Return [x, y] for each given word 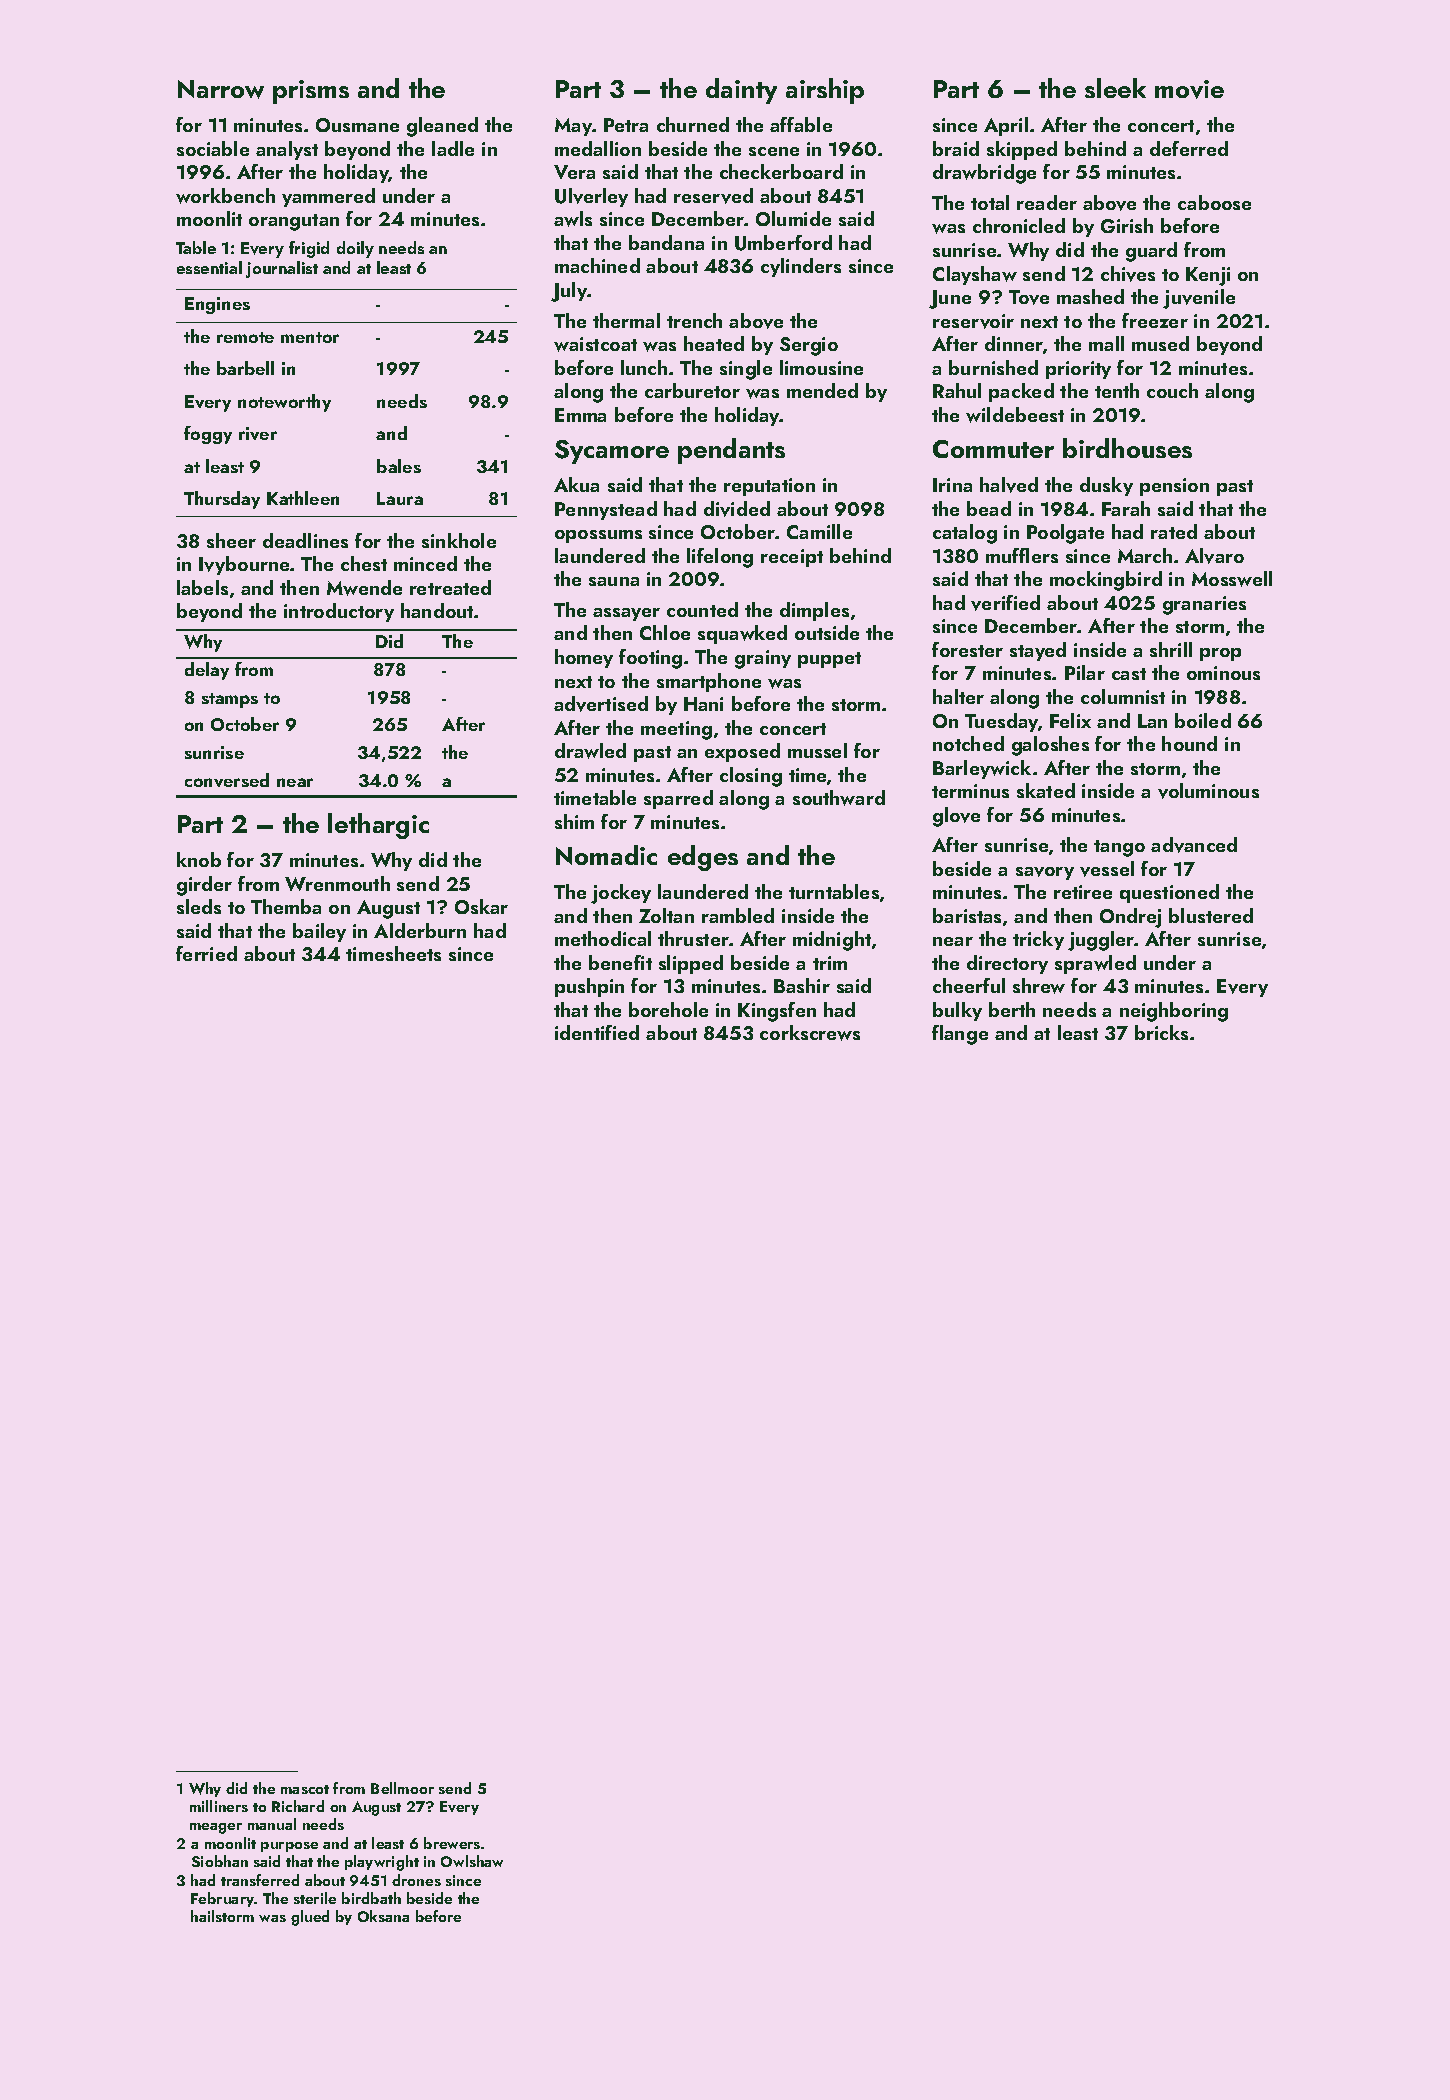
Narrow [221, 89]
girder [204, 886]
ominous [1223, 673]
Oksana [383, 1916]
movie [1189, 89]
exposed [742, 752]
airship [825, 91]
